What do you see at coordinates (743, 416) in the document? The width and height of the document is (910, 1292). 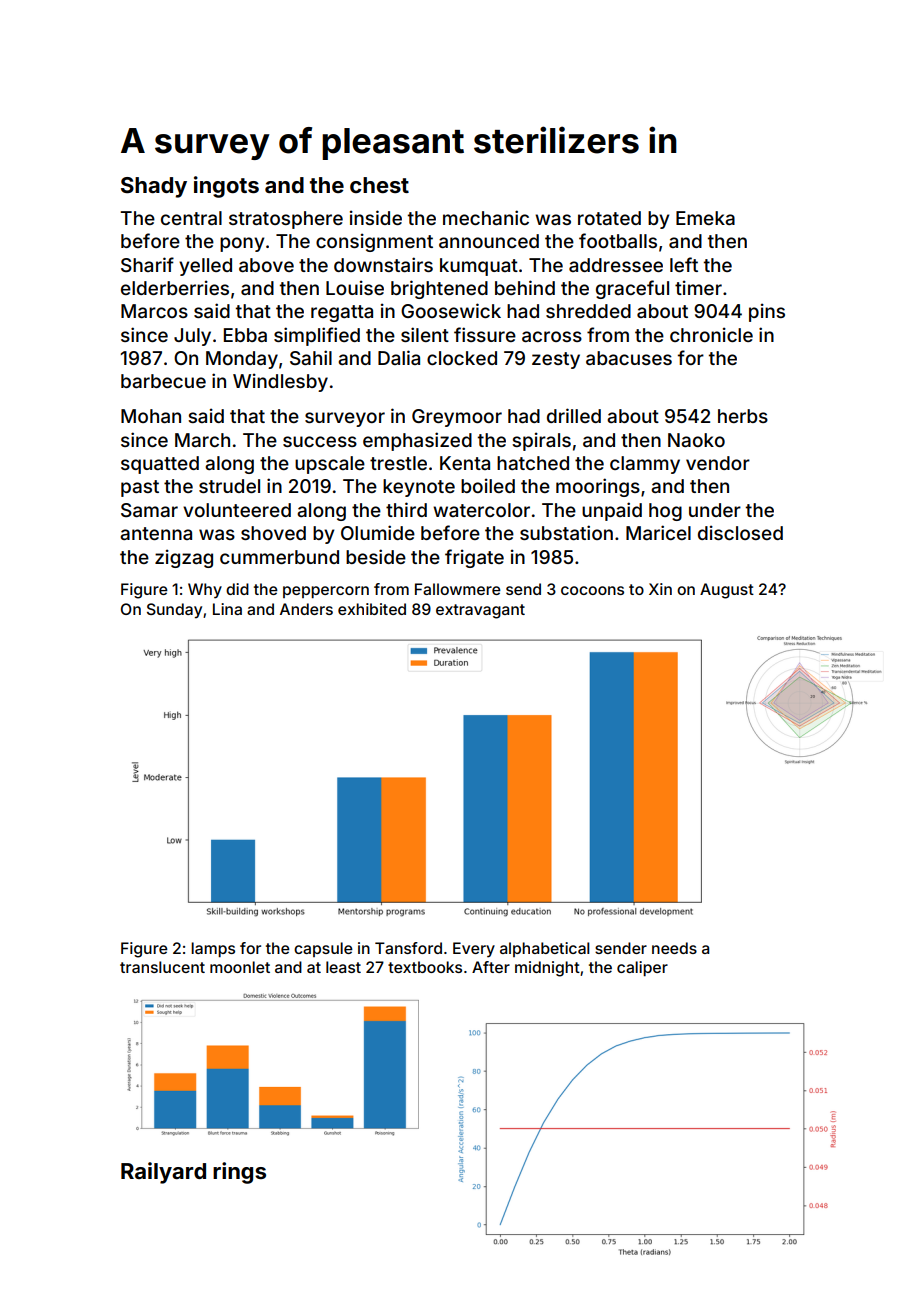 I see `herbs` at bounding box center [743, 416].
